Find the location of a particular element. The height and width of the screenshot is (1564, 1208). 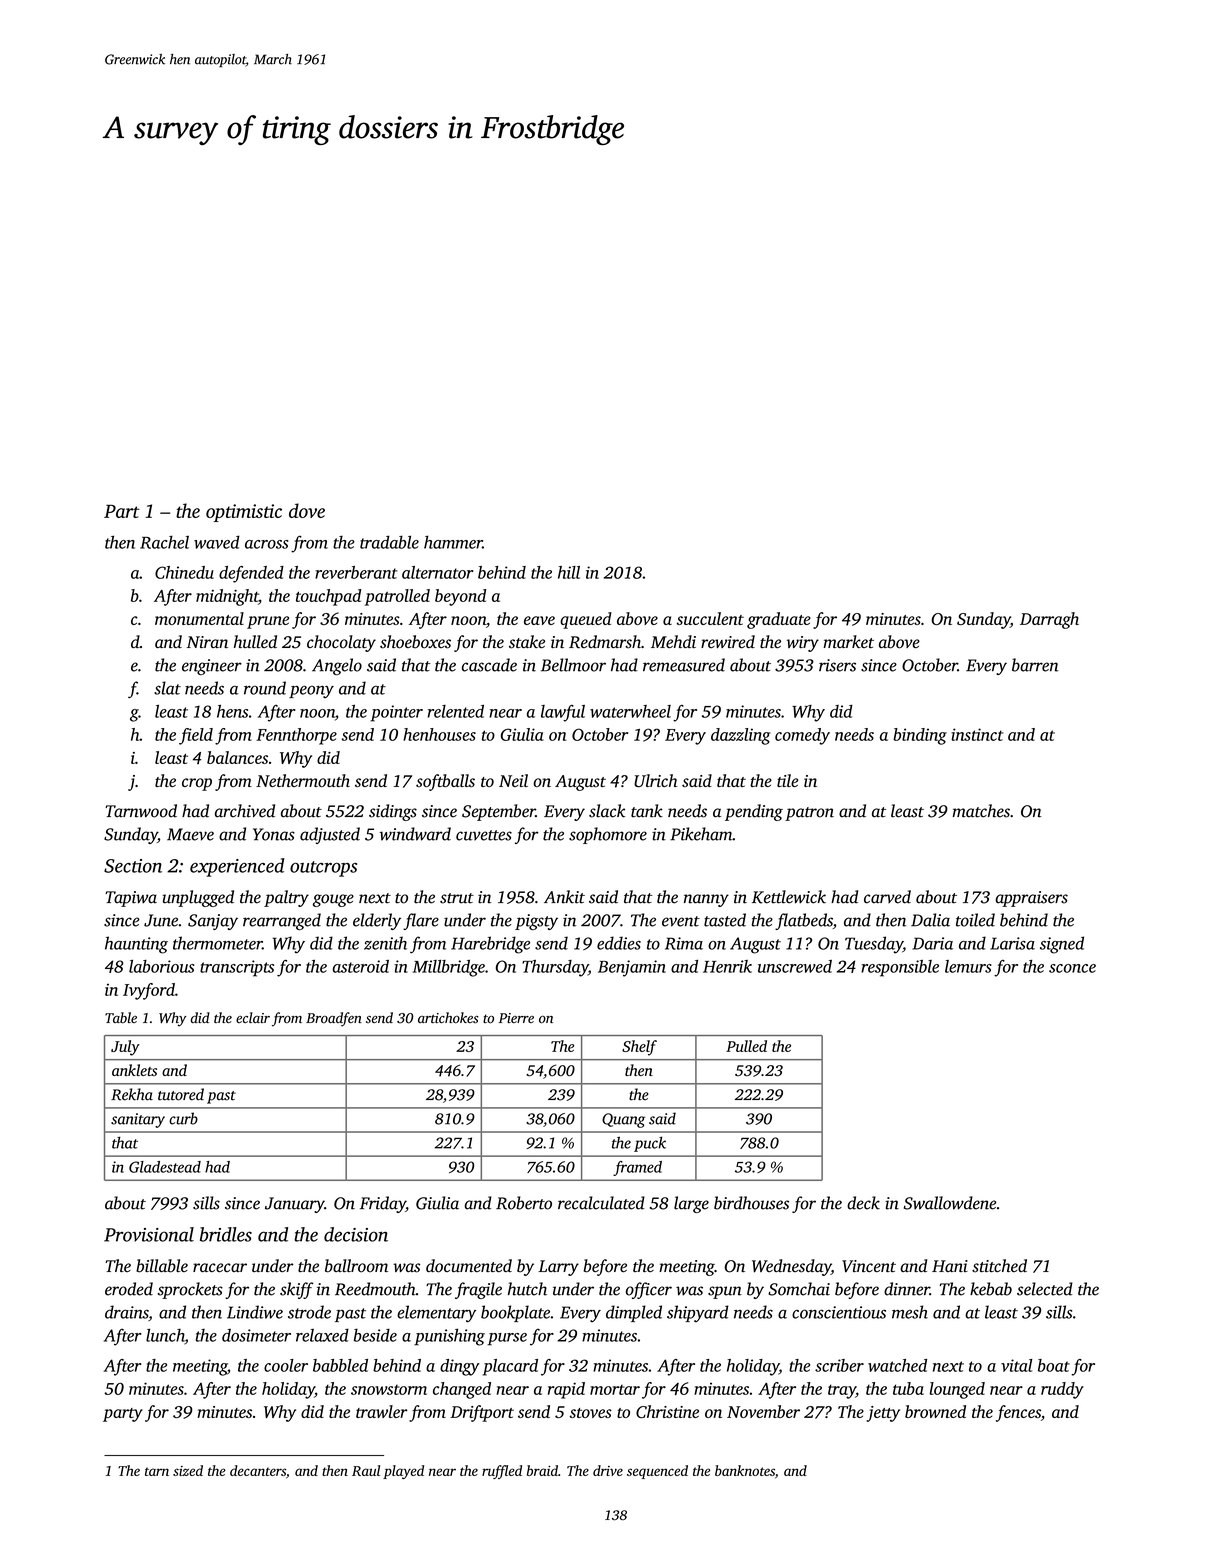

eddies is located at coordinates (619, 943).
